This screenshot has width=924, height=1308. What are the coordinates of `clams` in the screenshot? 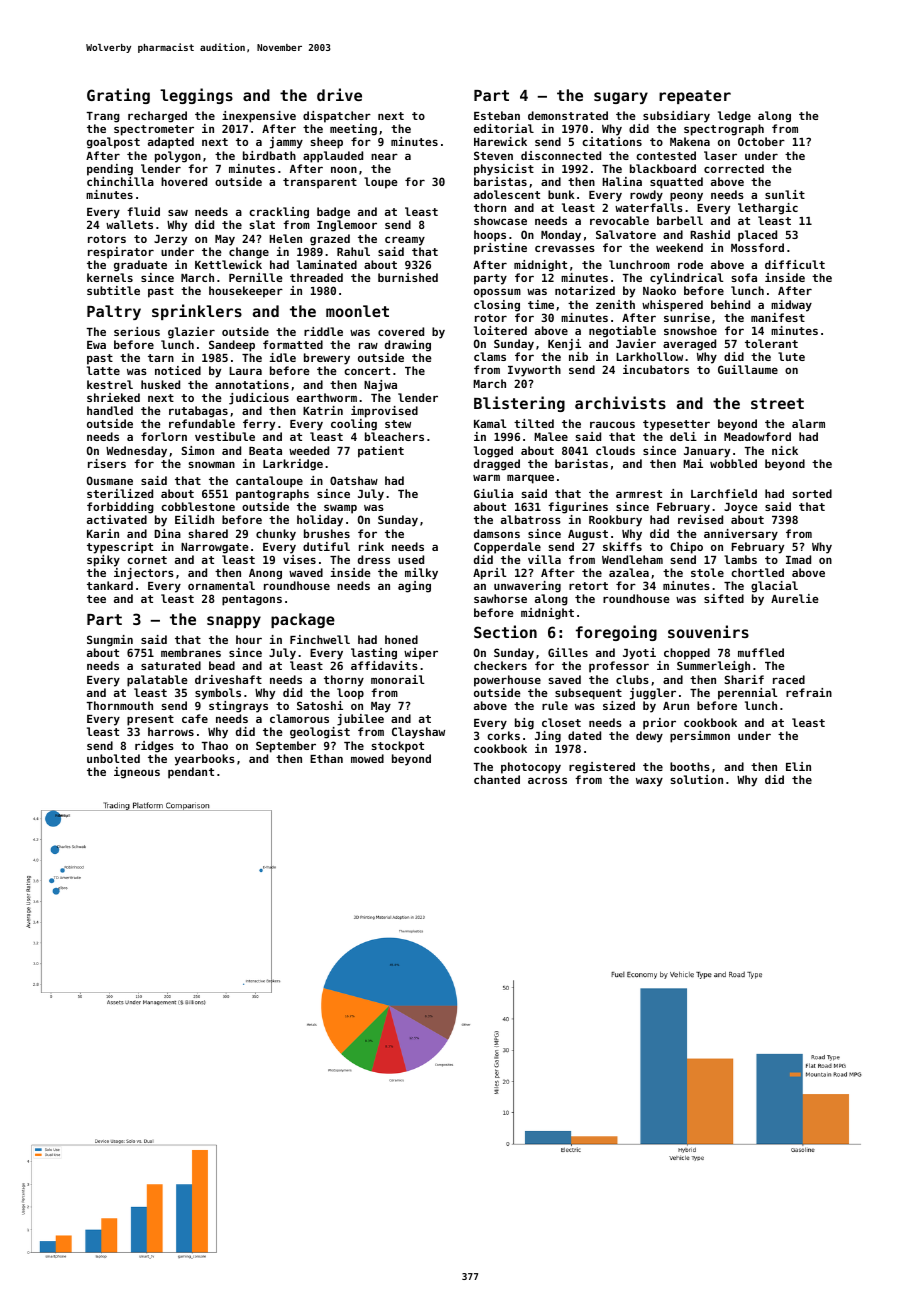 It's located at (490, 356).
